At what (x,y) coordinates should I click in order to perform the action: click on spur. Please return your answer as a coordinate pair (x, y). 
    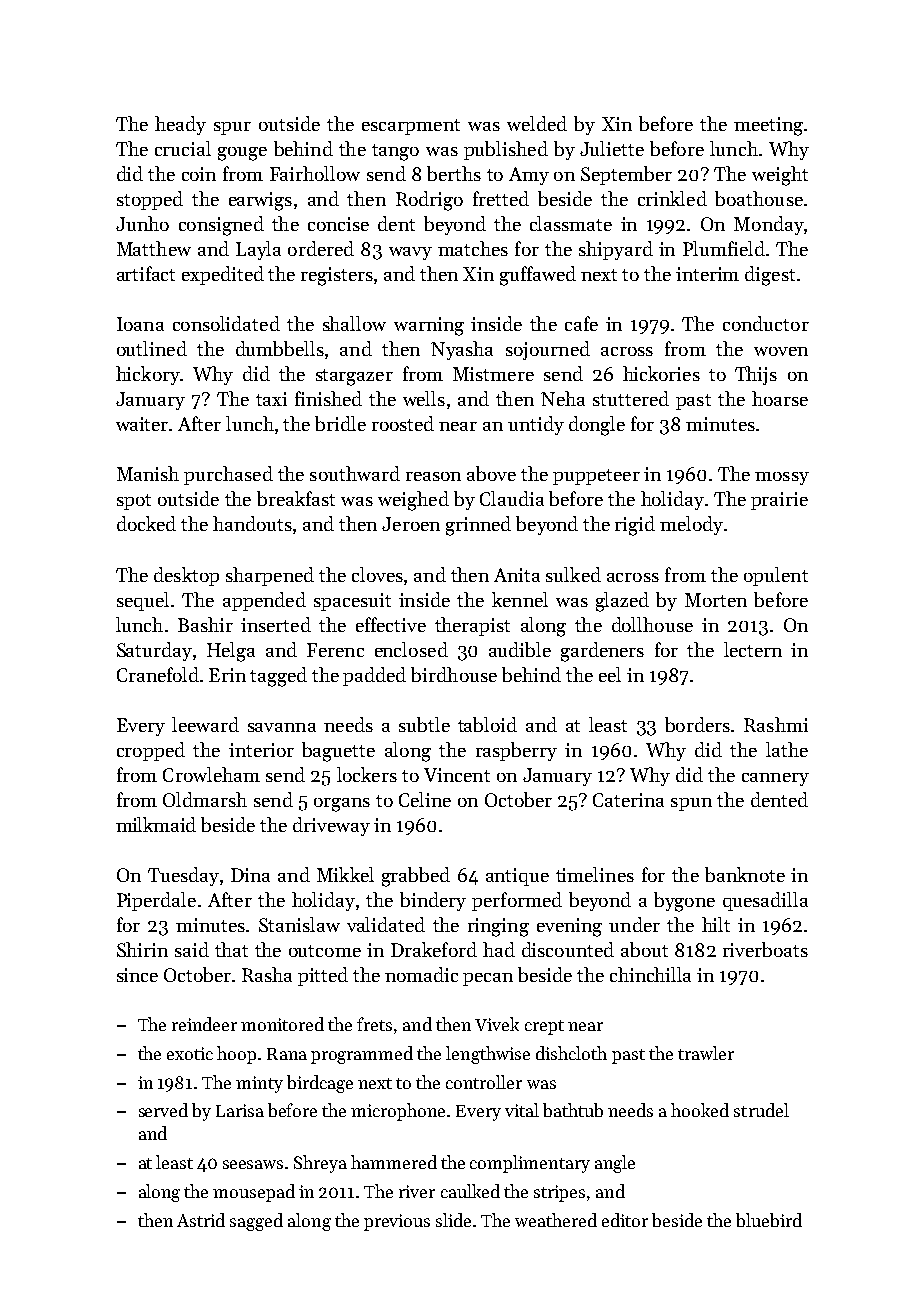
    Looking at the image, I should click on (232, 128).
